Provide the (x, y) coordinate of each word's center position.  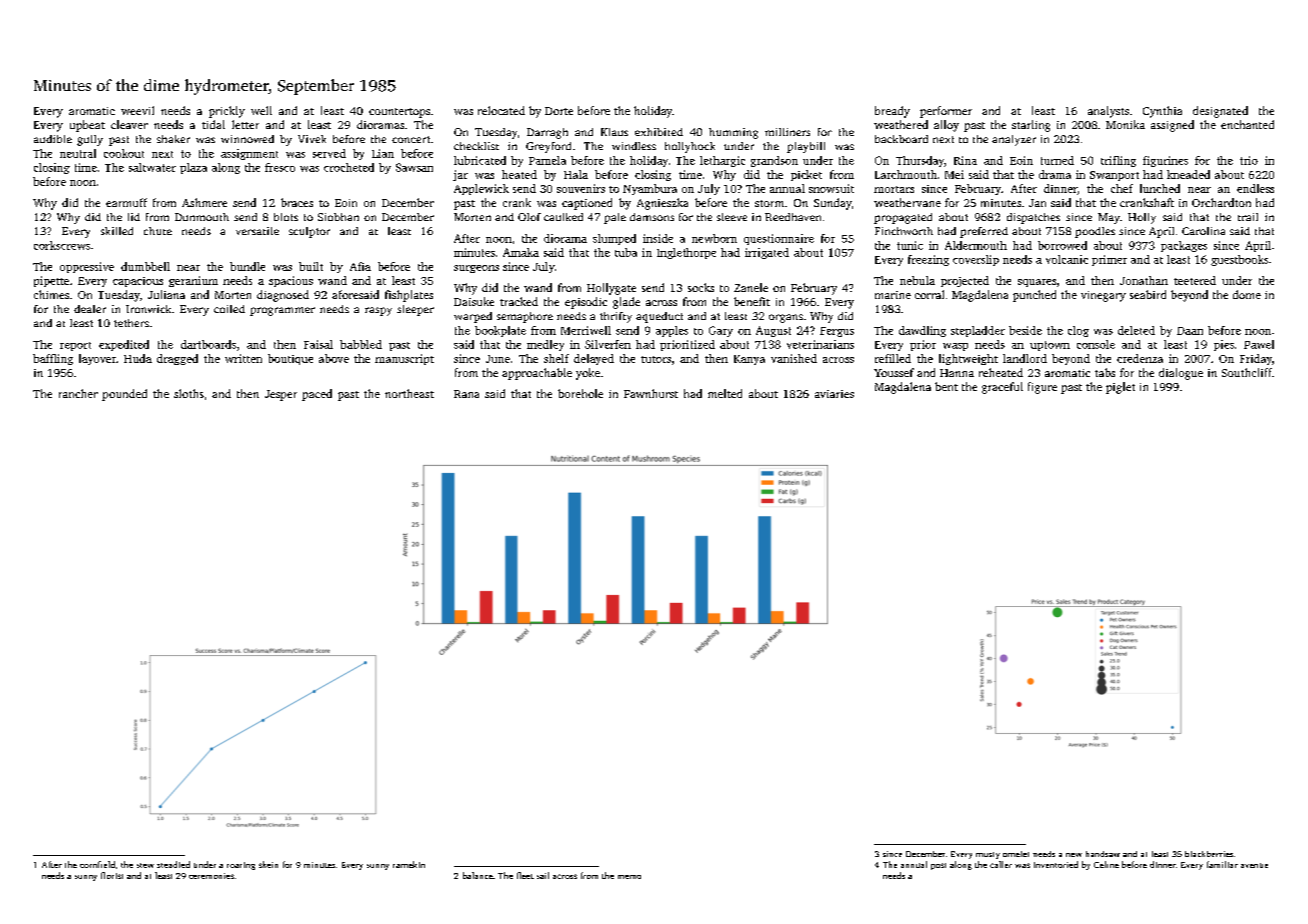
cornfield (97, 864)
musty (988, 855)
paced (317, 395)
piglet (1120, 388)
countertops (399, 113)
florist (112, 875)
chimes (51, 294)
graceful (1002, 388)
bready (892, 112)
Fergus (837, 332)
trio (1249, 160)
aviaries (834, 394)
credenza (1140, 358)
